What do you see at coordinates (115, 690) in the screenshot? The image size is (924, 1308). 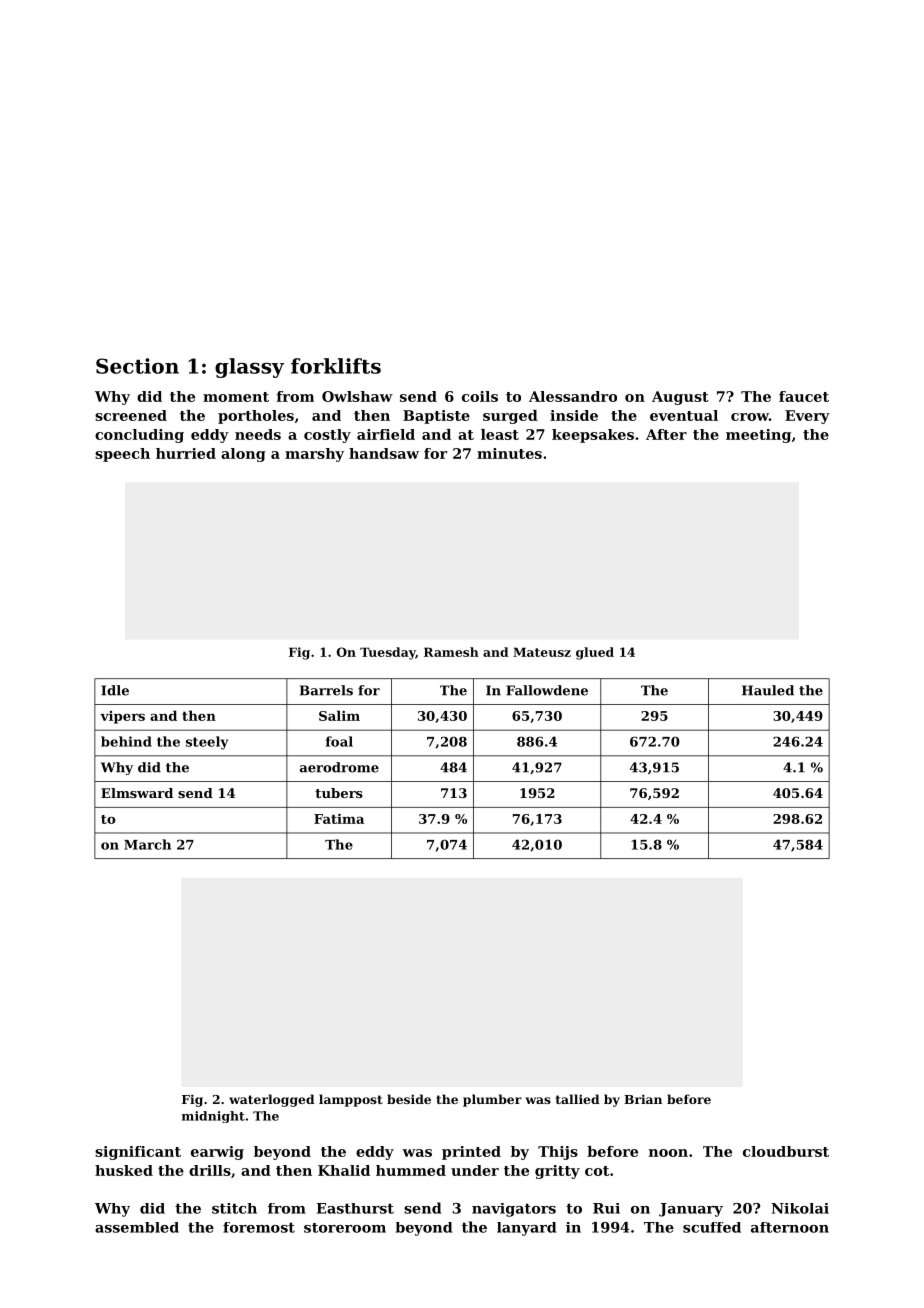 I see `Idle` at bounding box center [115, 690].
